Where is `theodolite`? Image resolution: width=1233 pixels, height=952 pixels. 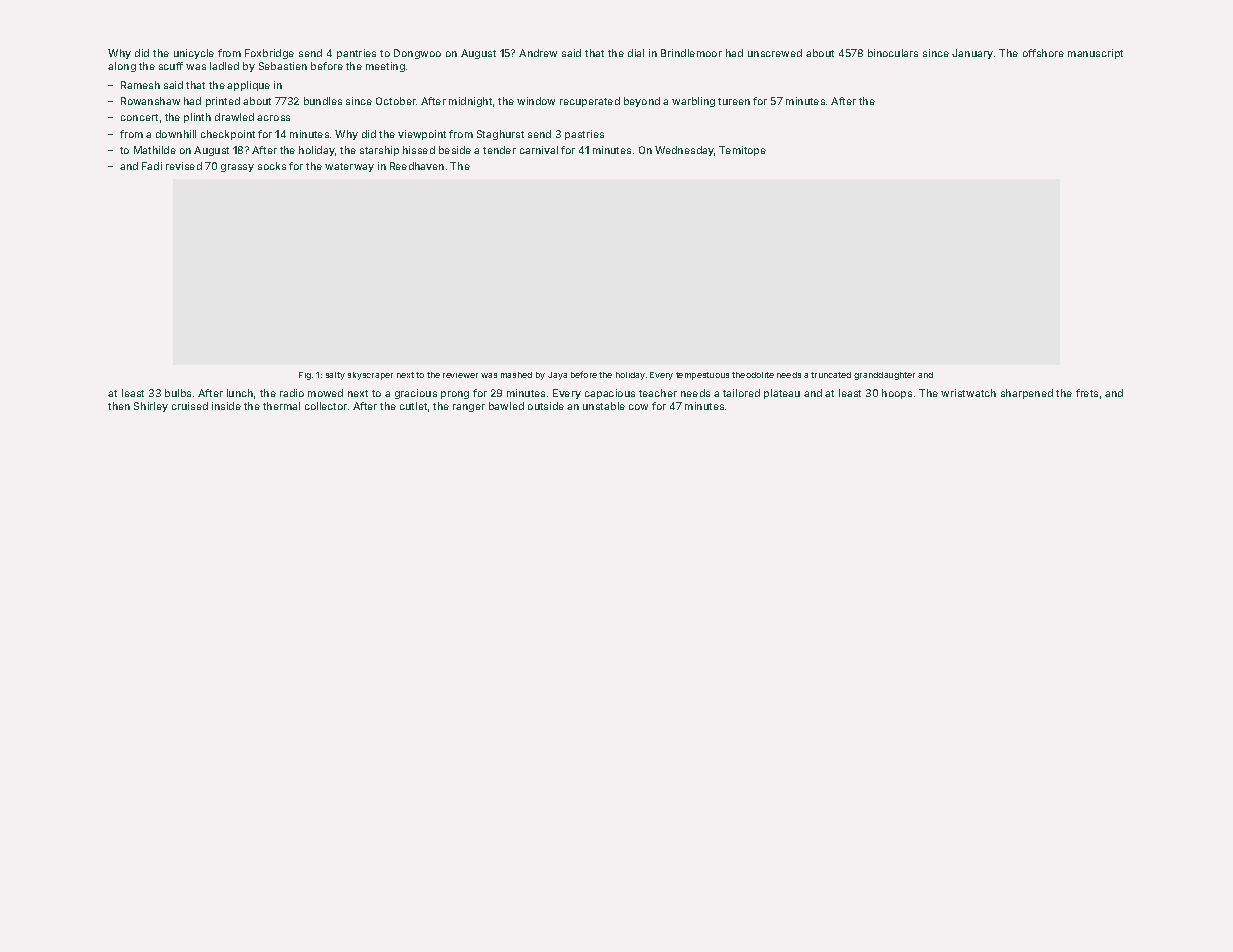
theodolite is located at coordinates (753, 375).
